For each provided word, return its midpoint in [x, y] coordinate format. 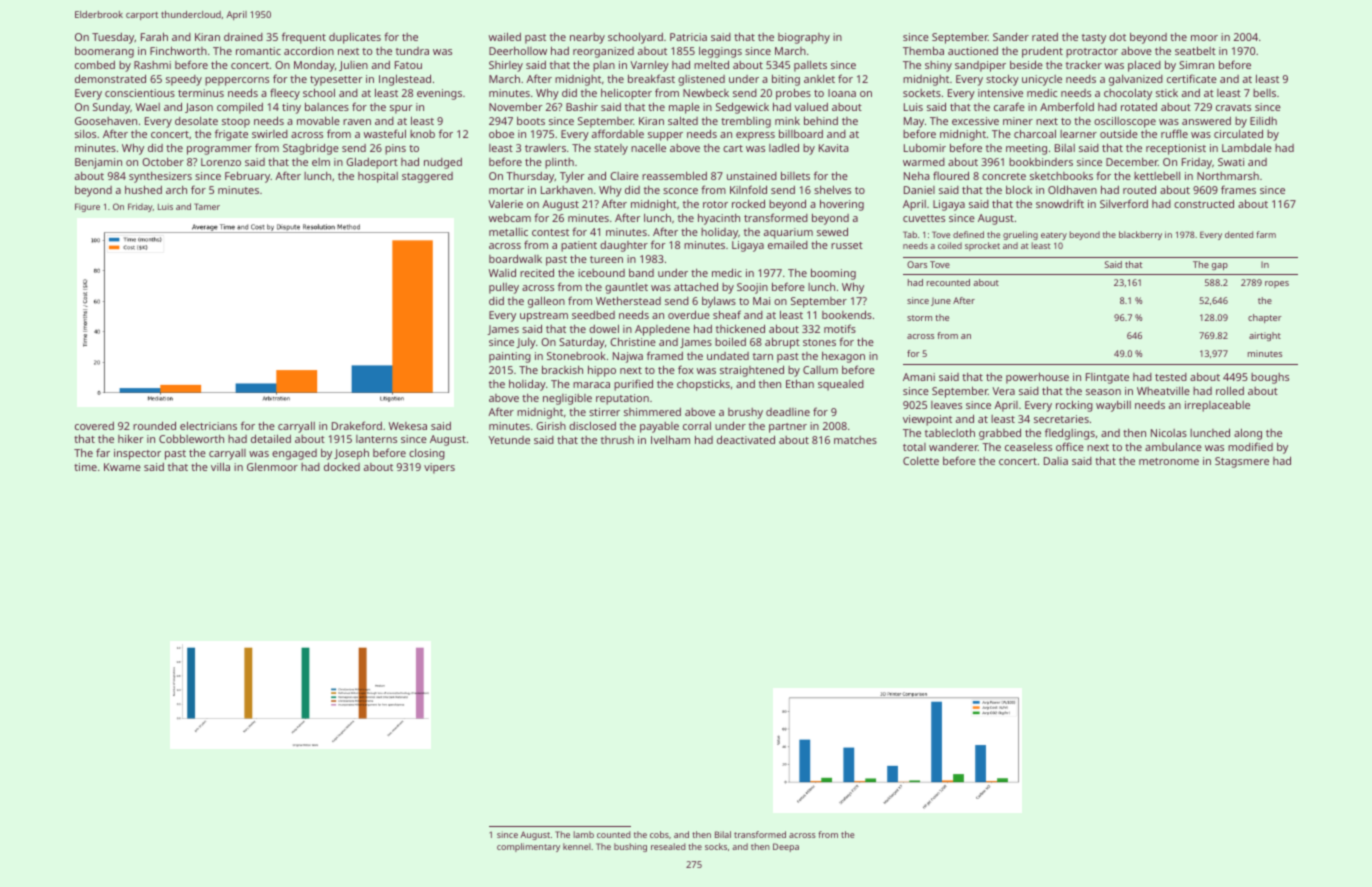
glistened [701, 80]
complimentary [528, 847]
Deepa [786, 847]
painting [510, 357]
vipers [439, 468]
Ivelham [670, 439]
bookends [847, 314]
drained [243, 37]
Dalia [1056, 461]
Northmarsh [1228, 176]
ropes [1277, 284]
